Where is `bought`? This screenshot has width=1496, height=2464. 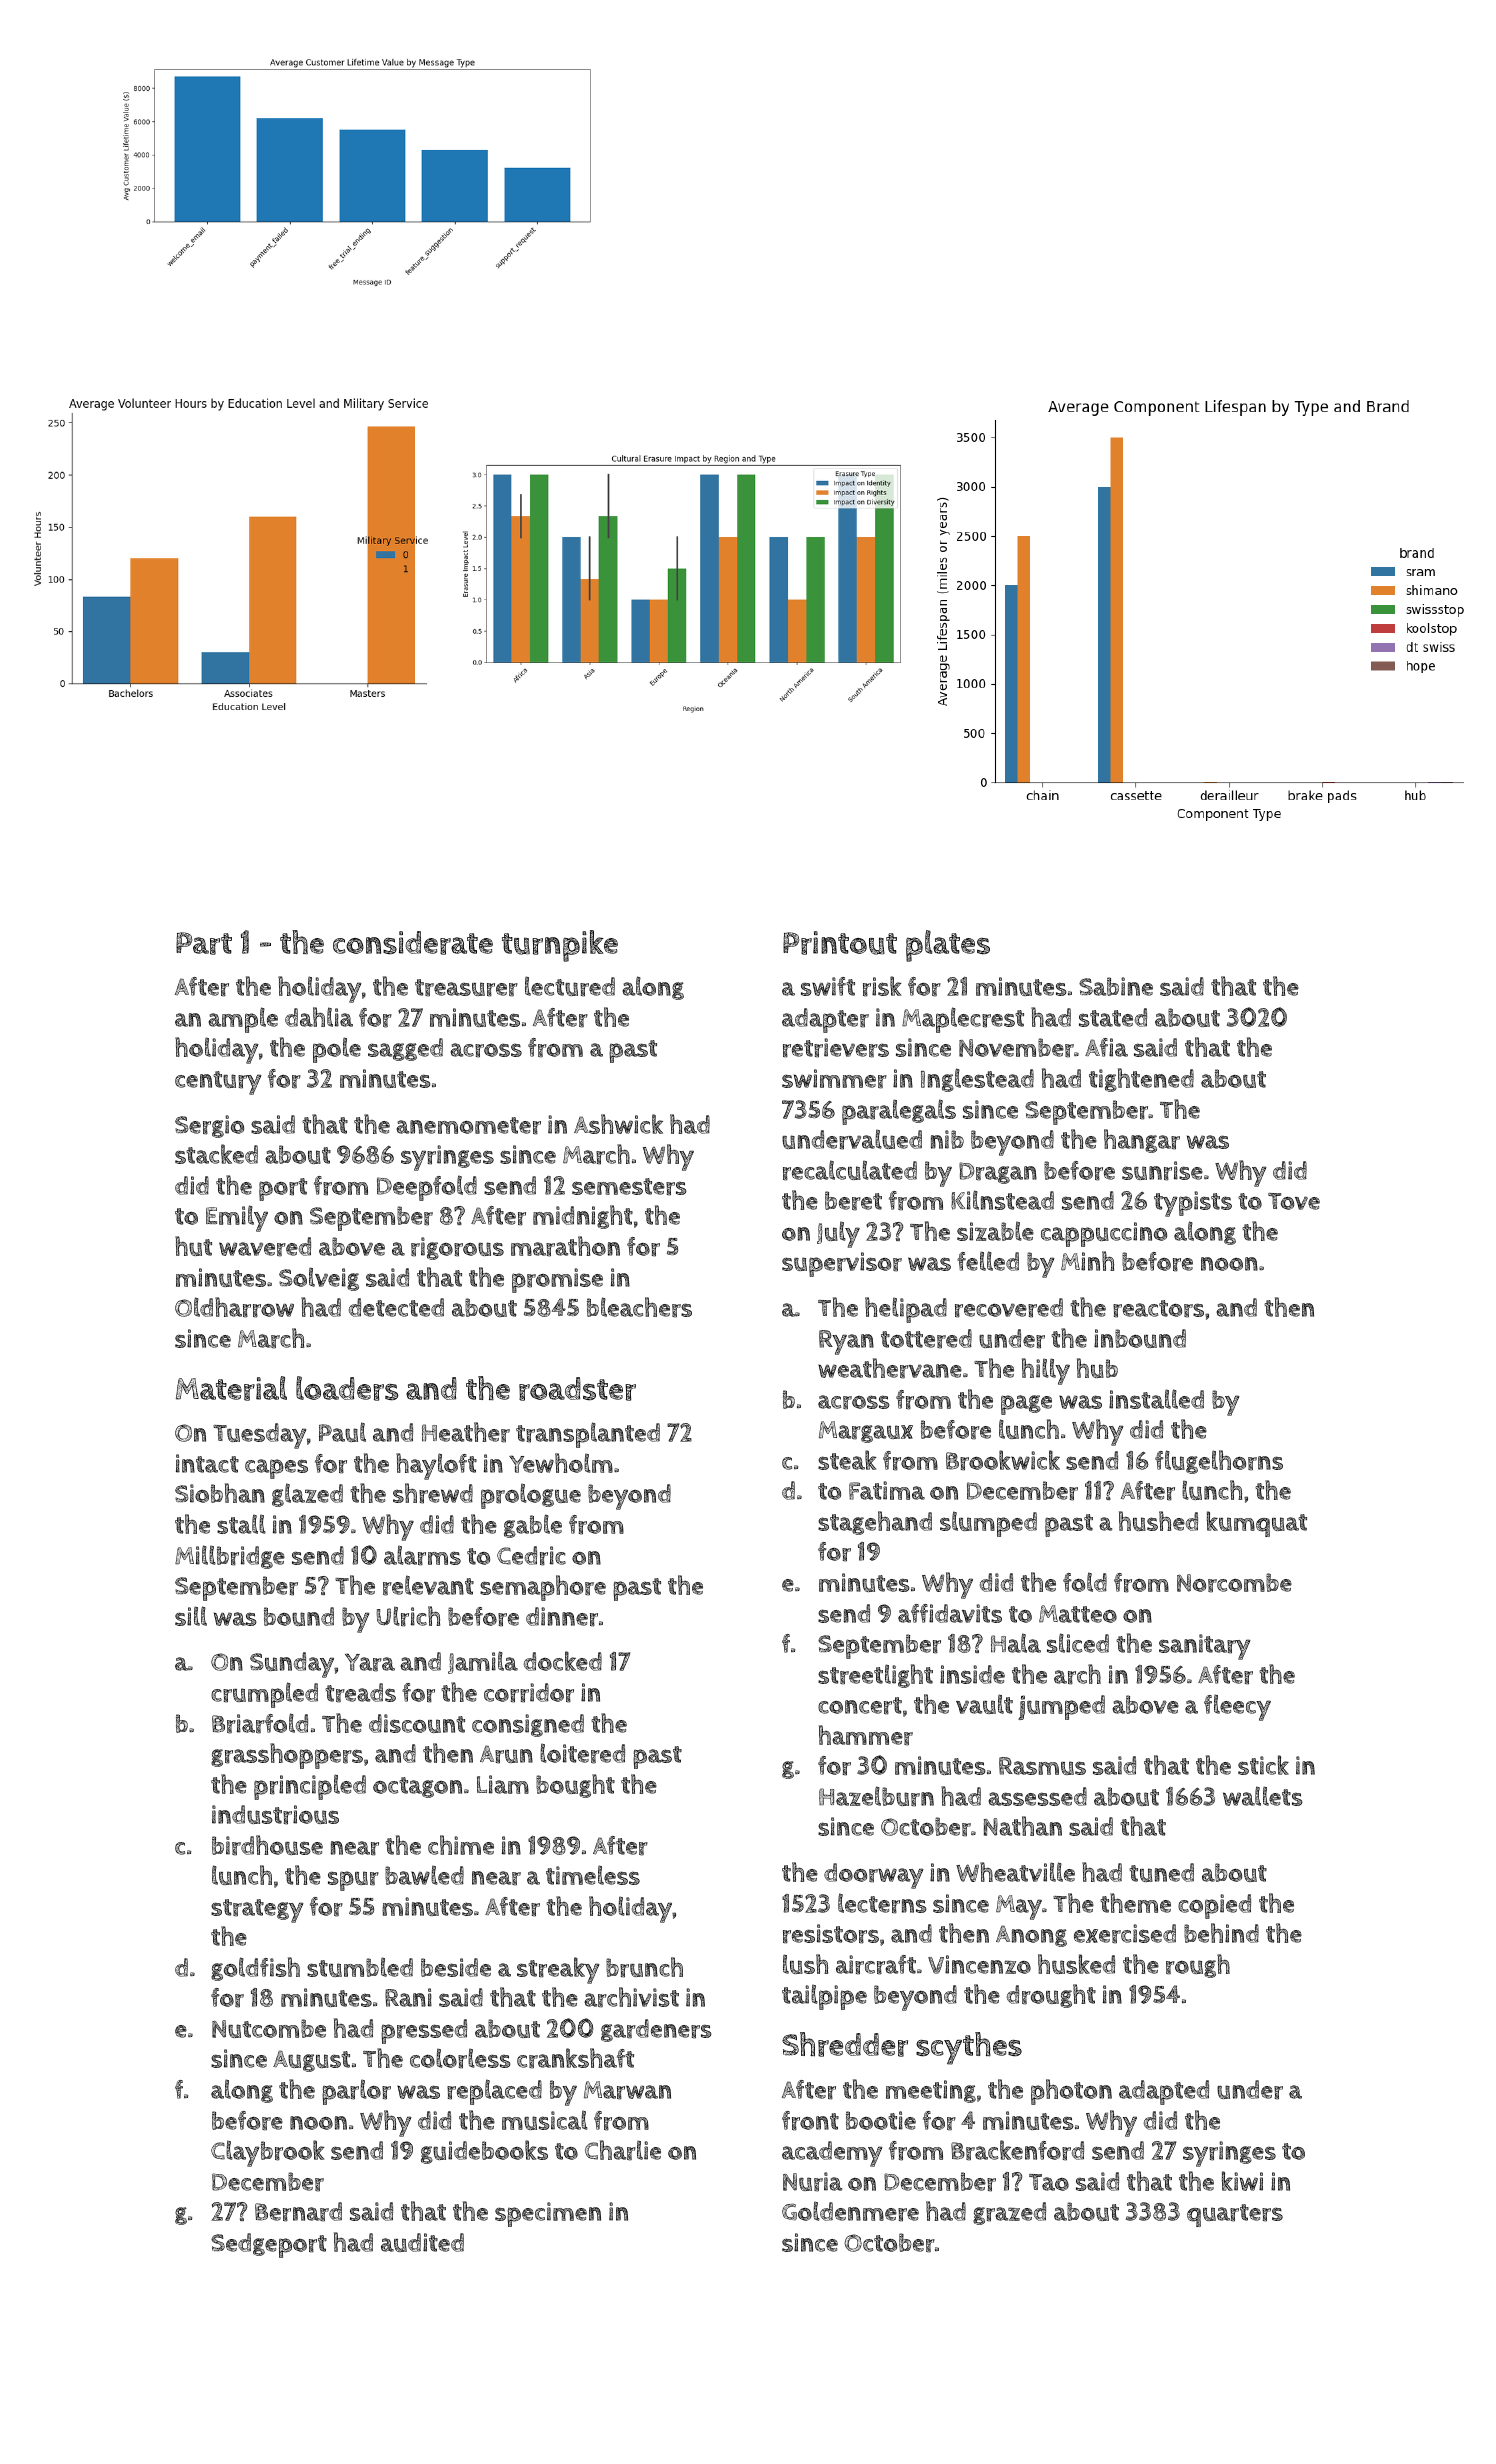
bought is located at coordinates (575, 1786).
